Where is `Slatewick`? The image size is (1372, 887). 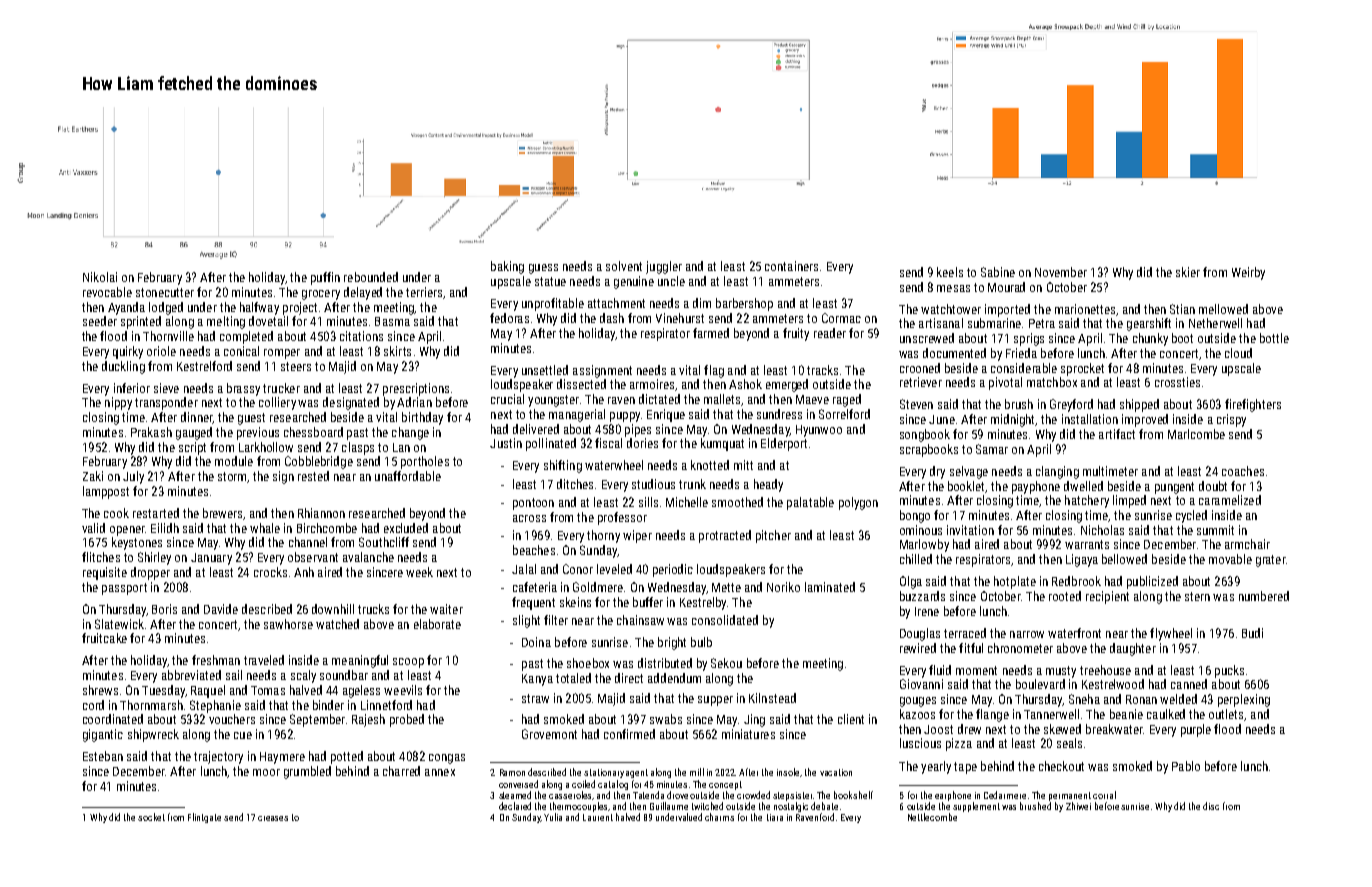
Slatewick is located at coordinates (119, 624).
